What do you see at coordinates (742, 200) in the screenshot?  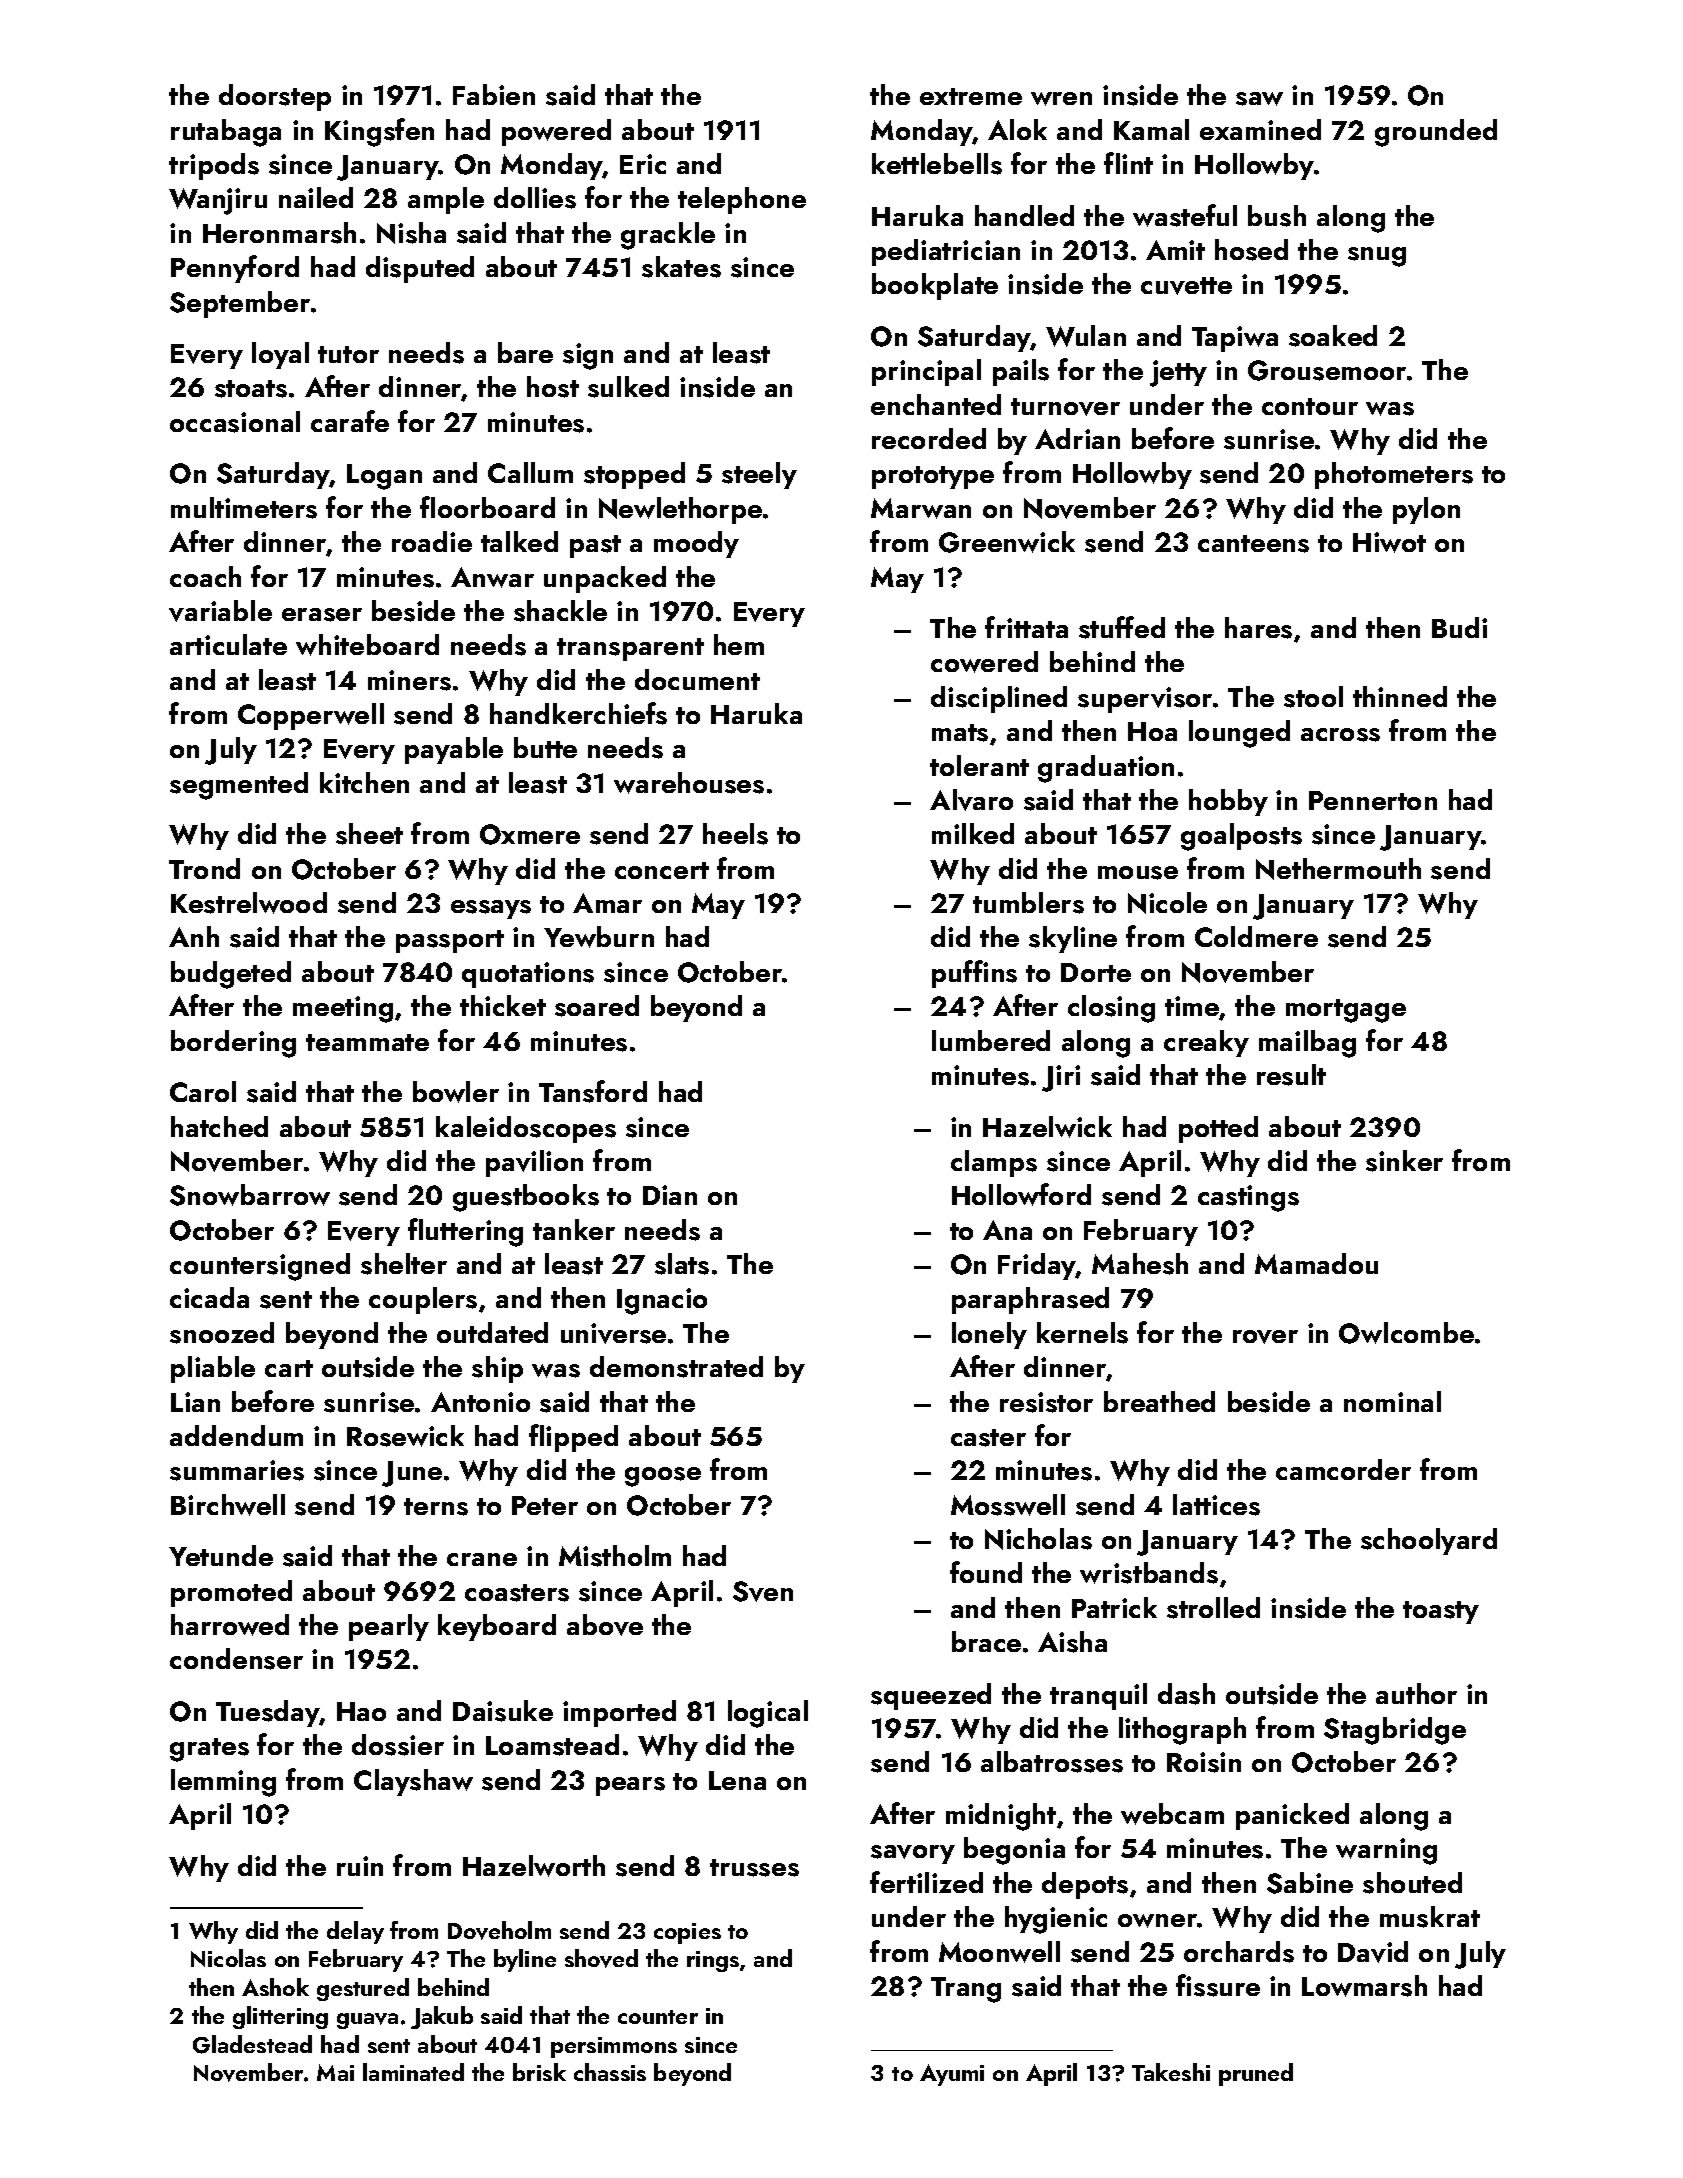 I see `telephone` at bounding box center [742, 200].
